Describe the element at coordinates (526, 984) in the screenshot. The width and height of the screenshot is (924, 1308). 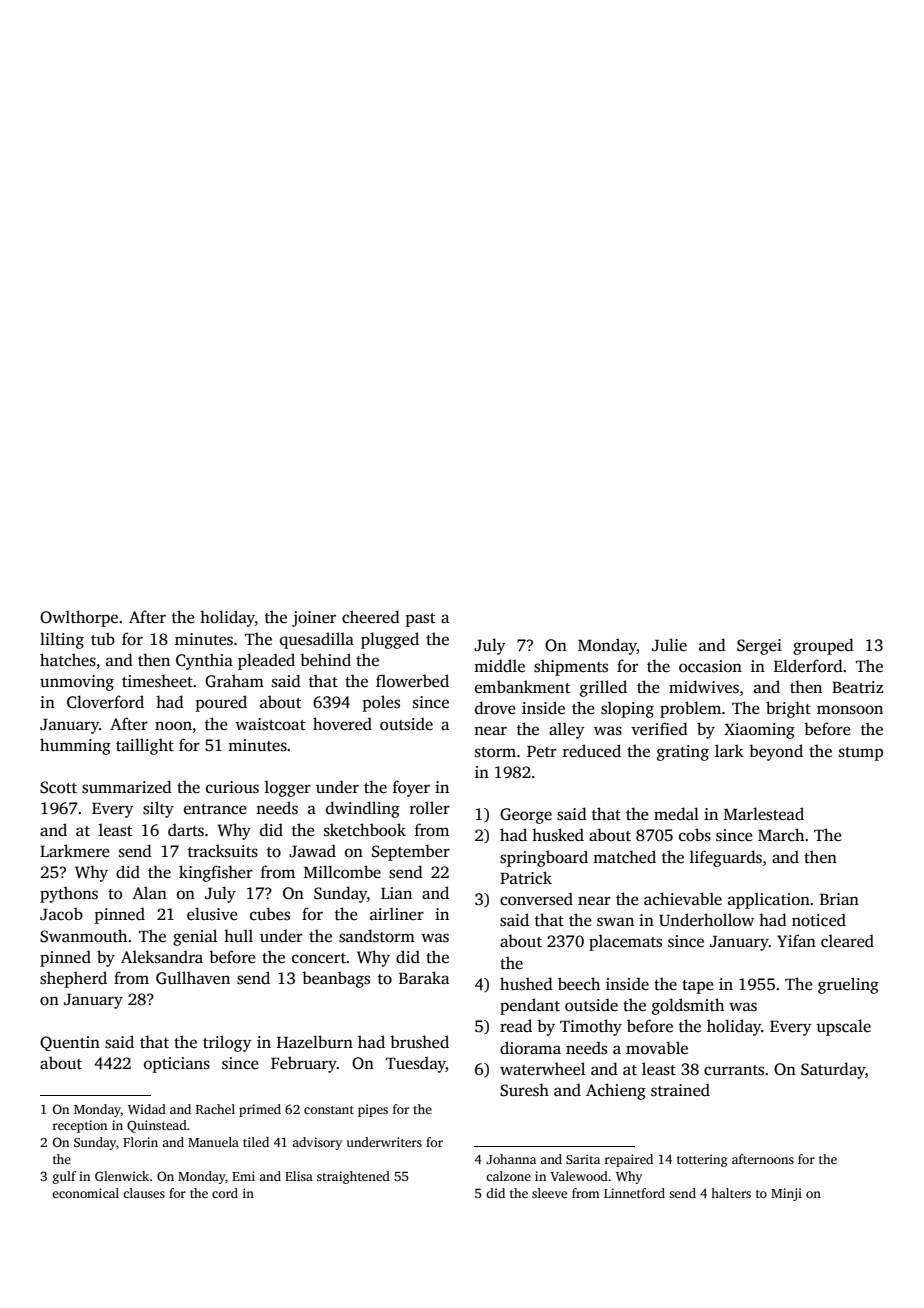
I see `hushed` at that location.
